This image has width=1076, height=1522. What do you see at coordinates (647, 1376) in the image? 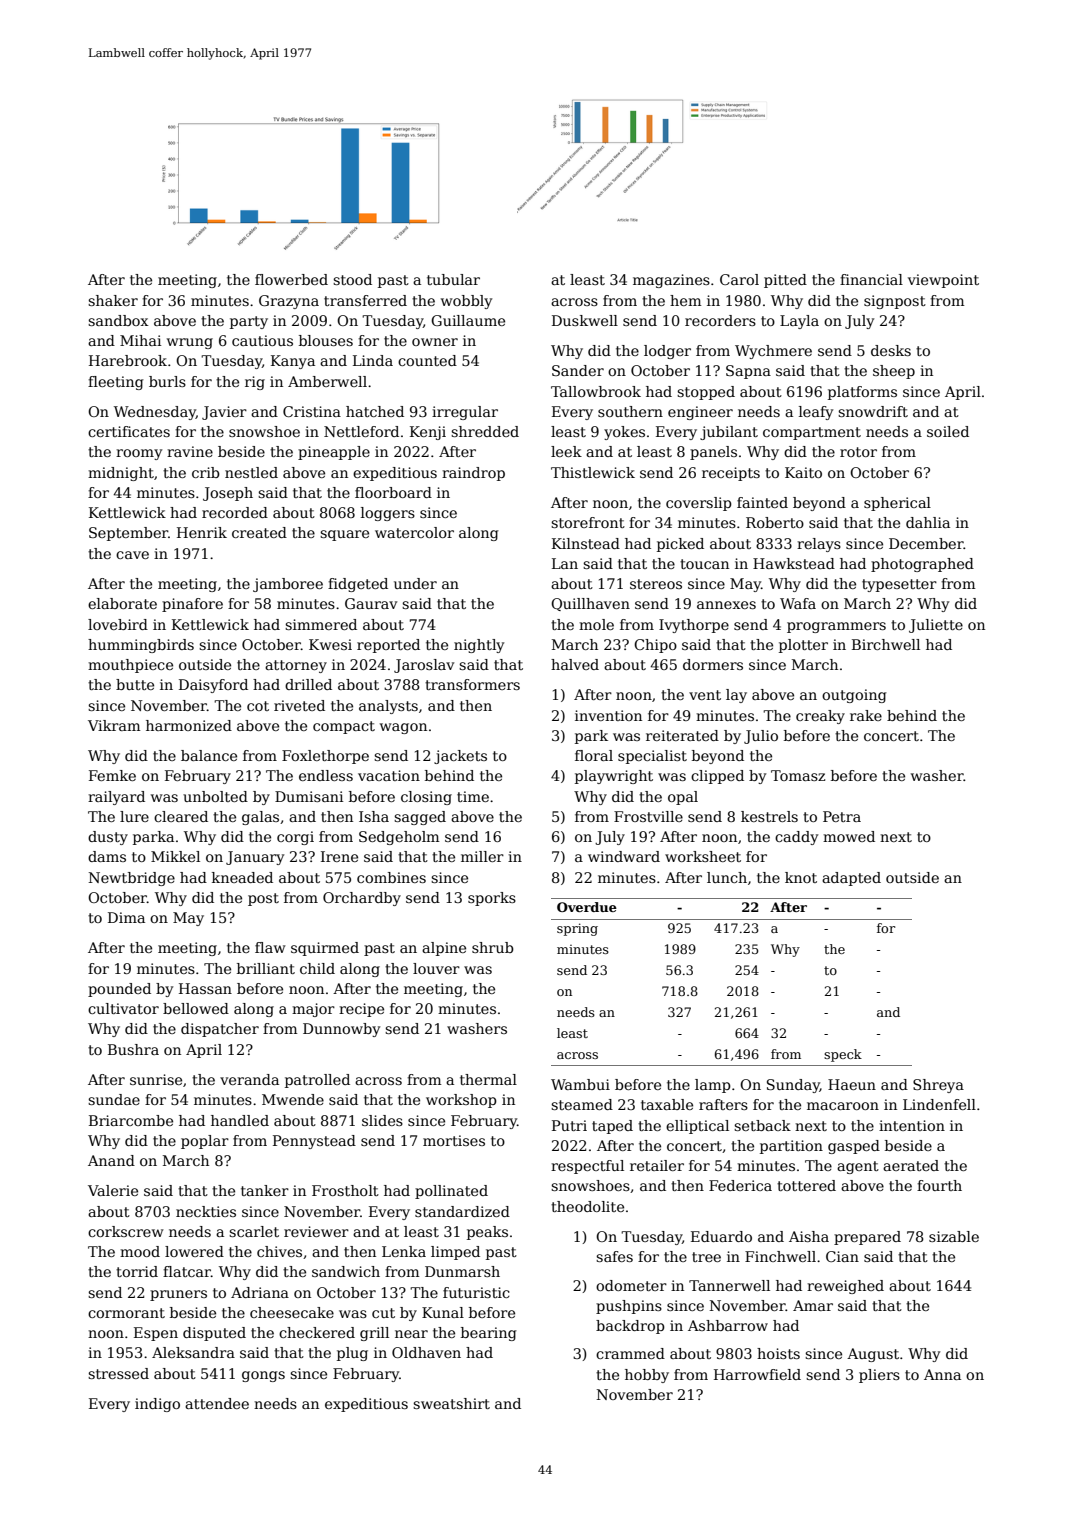
I see `hobby` at bounding box center [647, 1376].
